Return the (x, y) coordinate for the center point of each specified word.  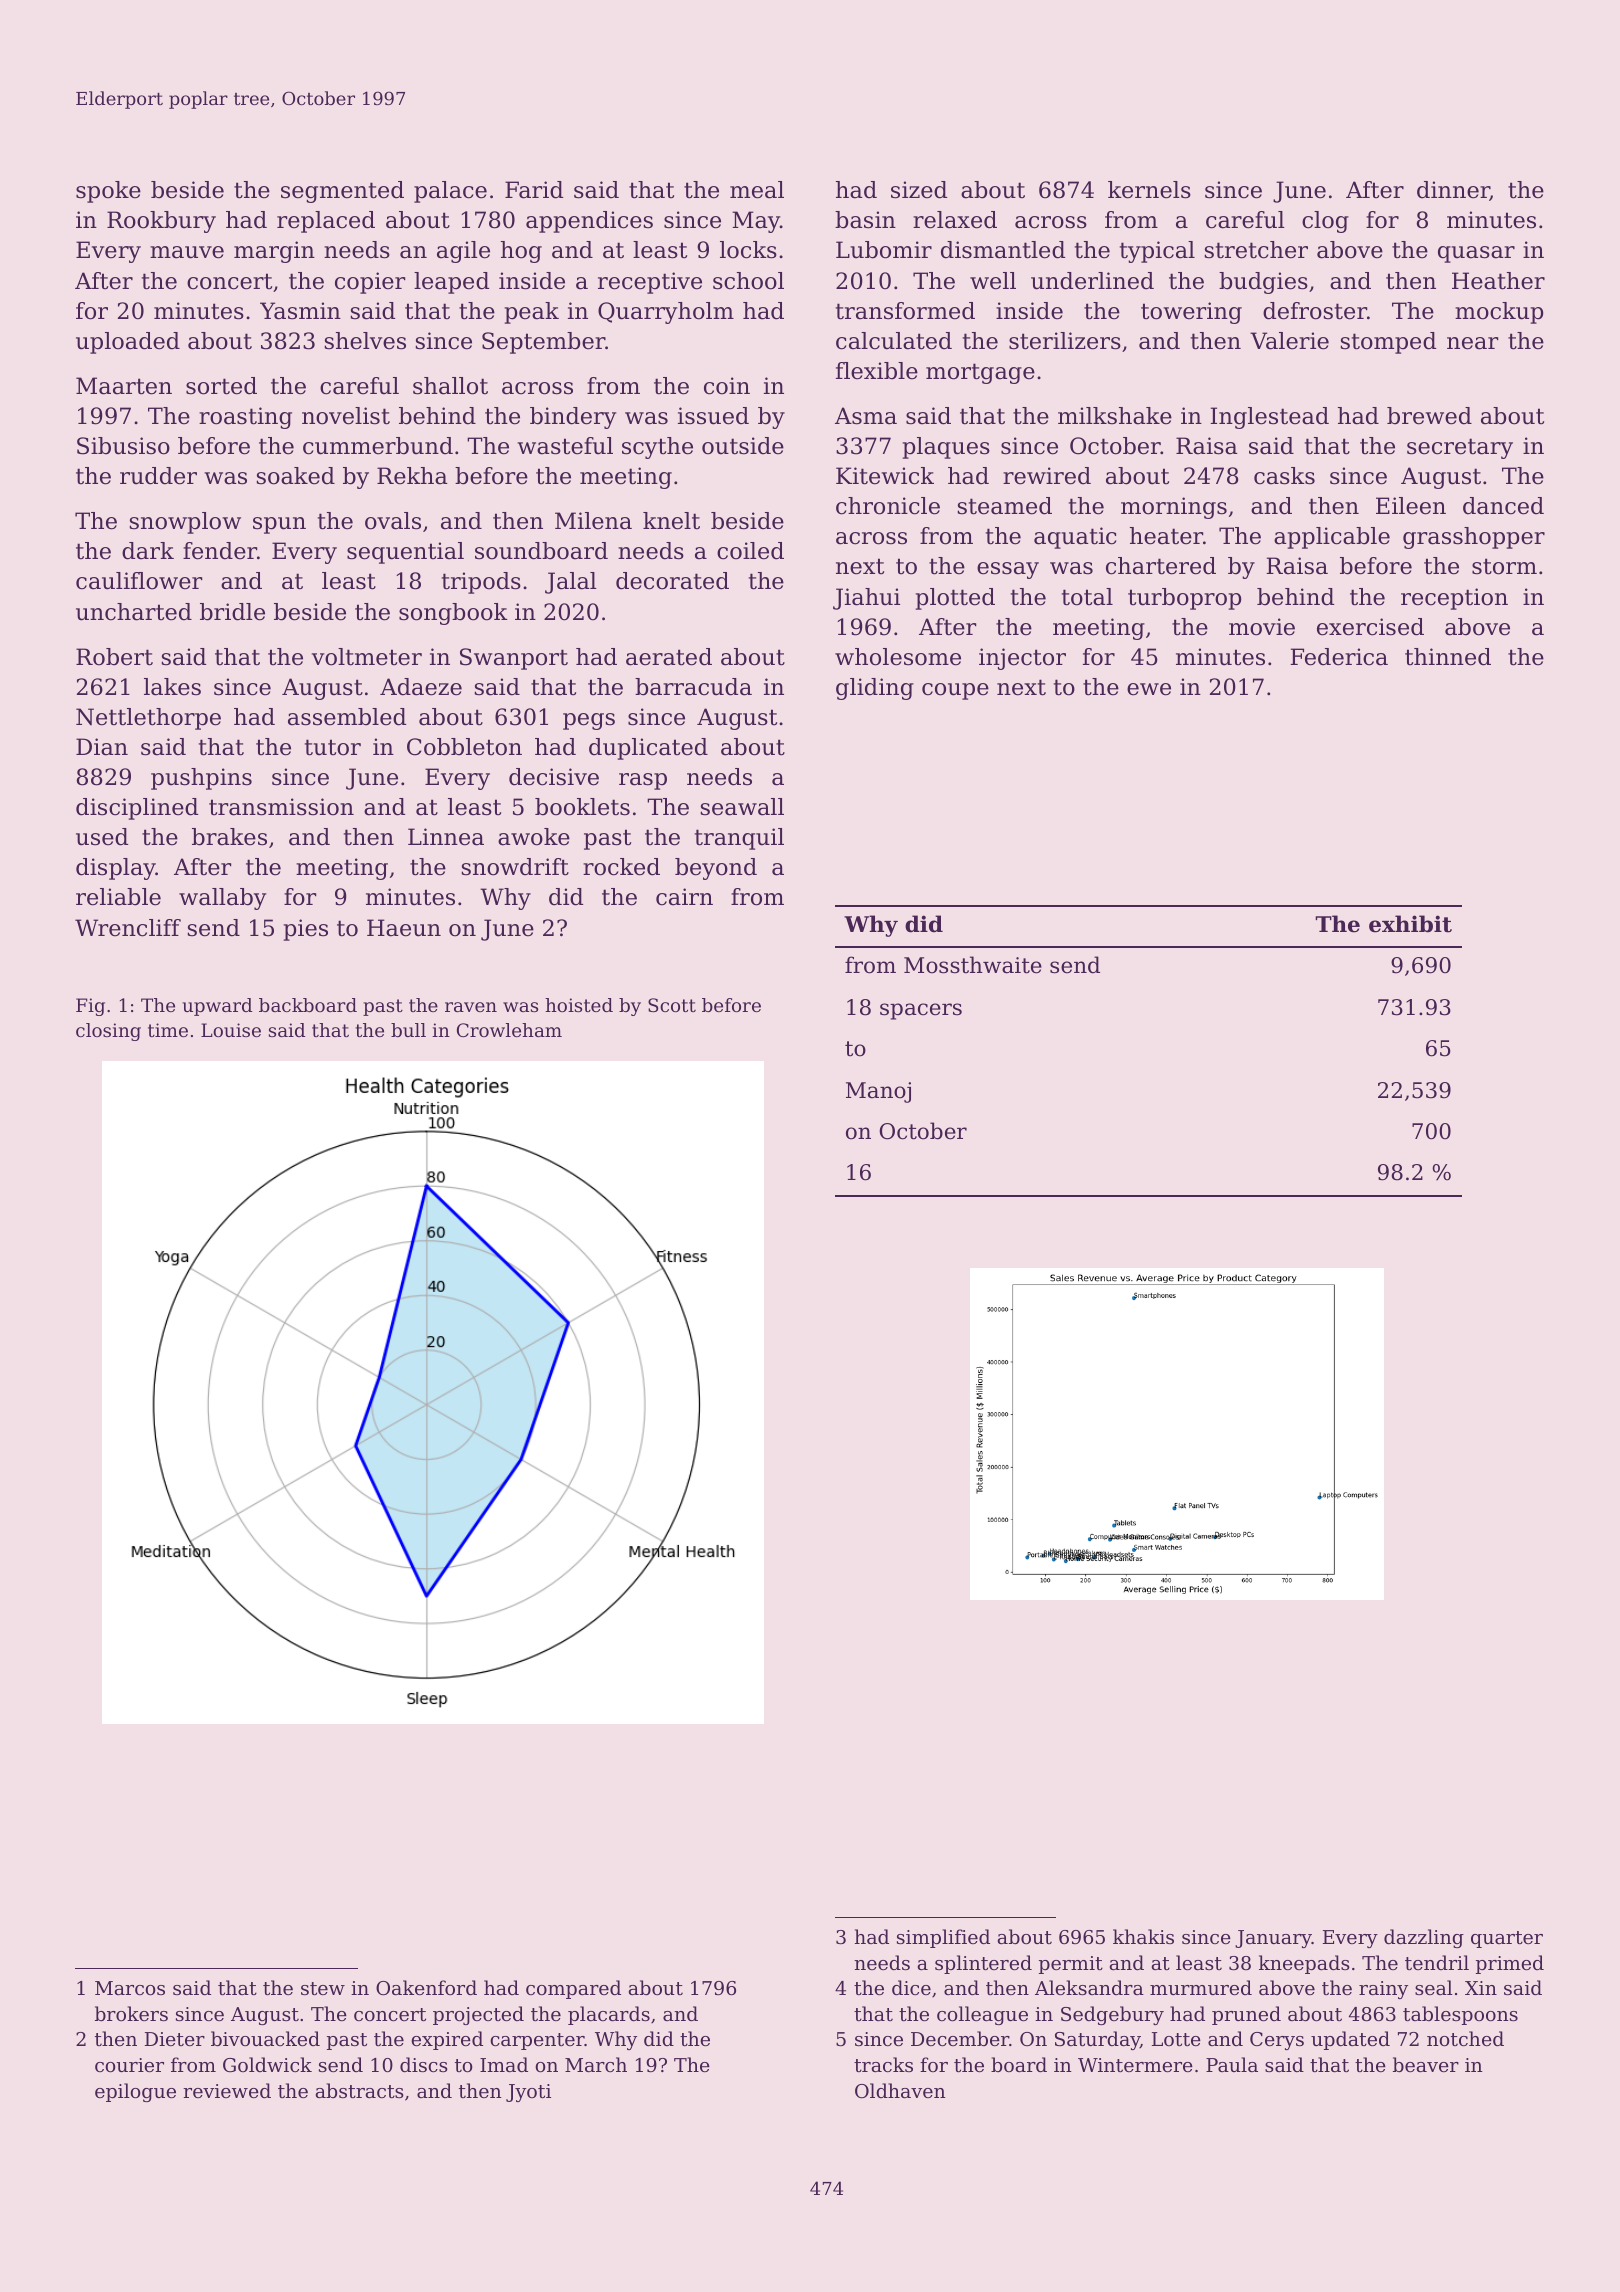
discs (424, 2064)
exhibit (1410, 924)
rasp (643, 781)
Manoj (878, 1092)
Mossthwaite (973, 965)
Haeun (404, 928)
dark (148, 551)
